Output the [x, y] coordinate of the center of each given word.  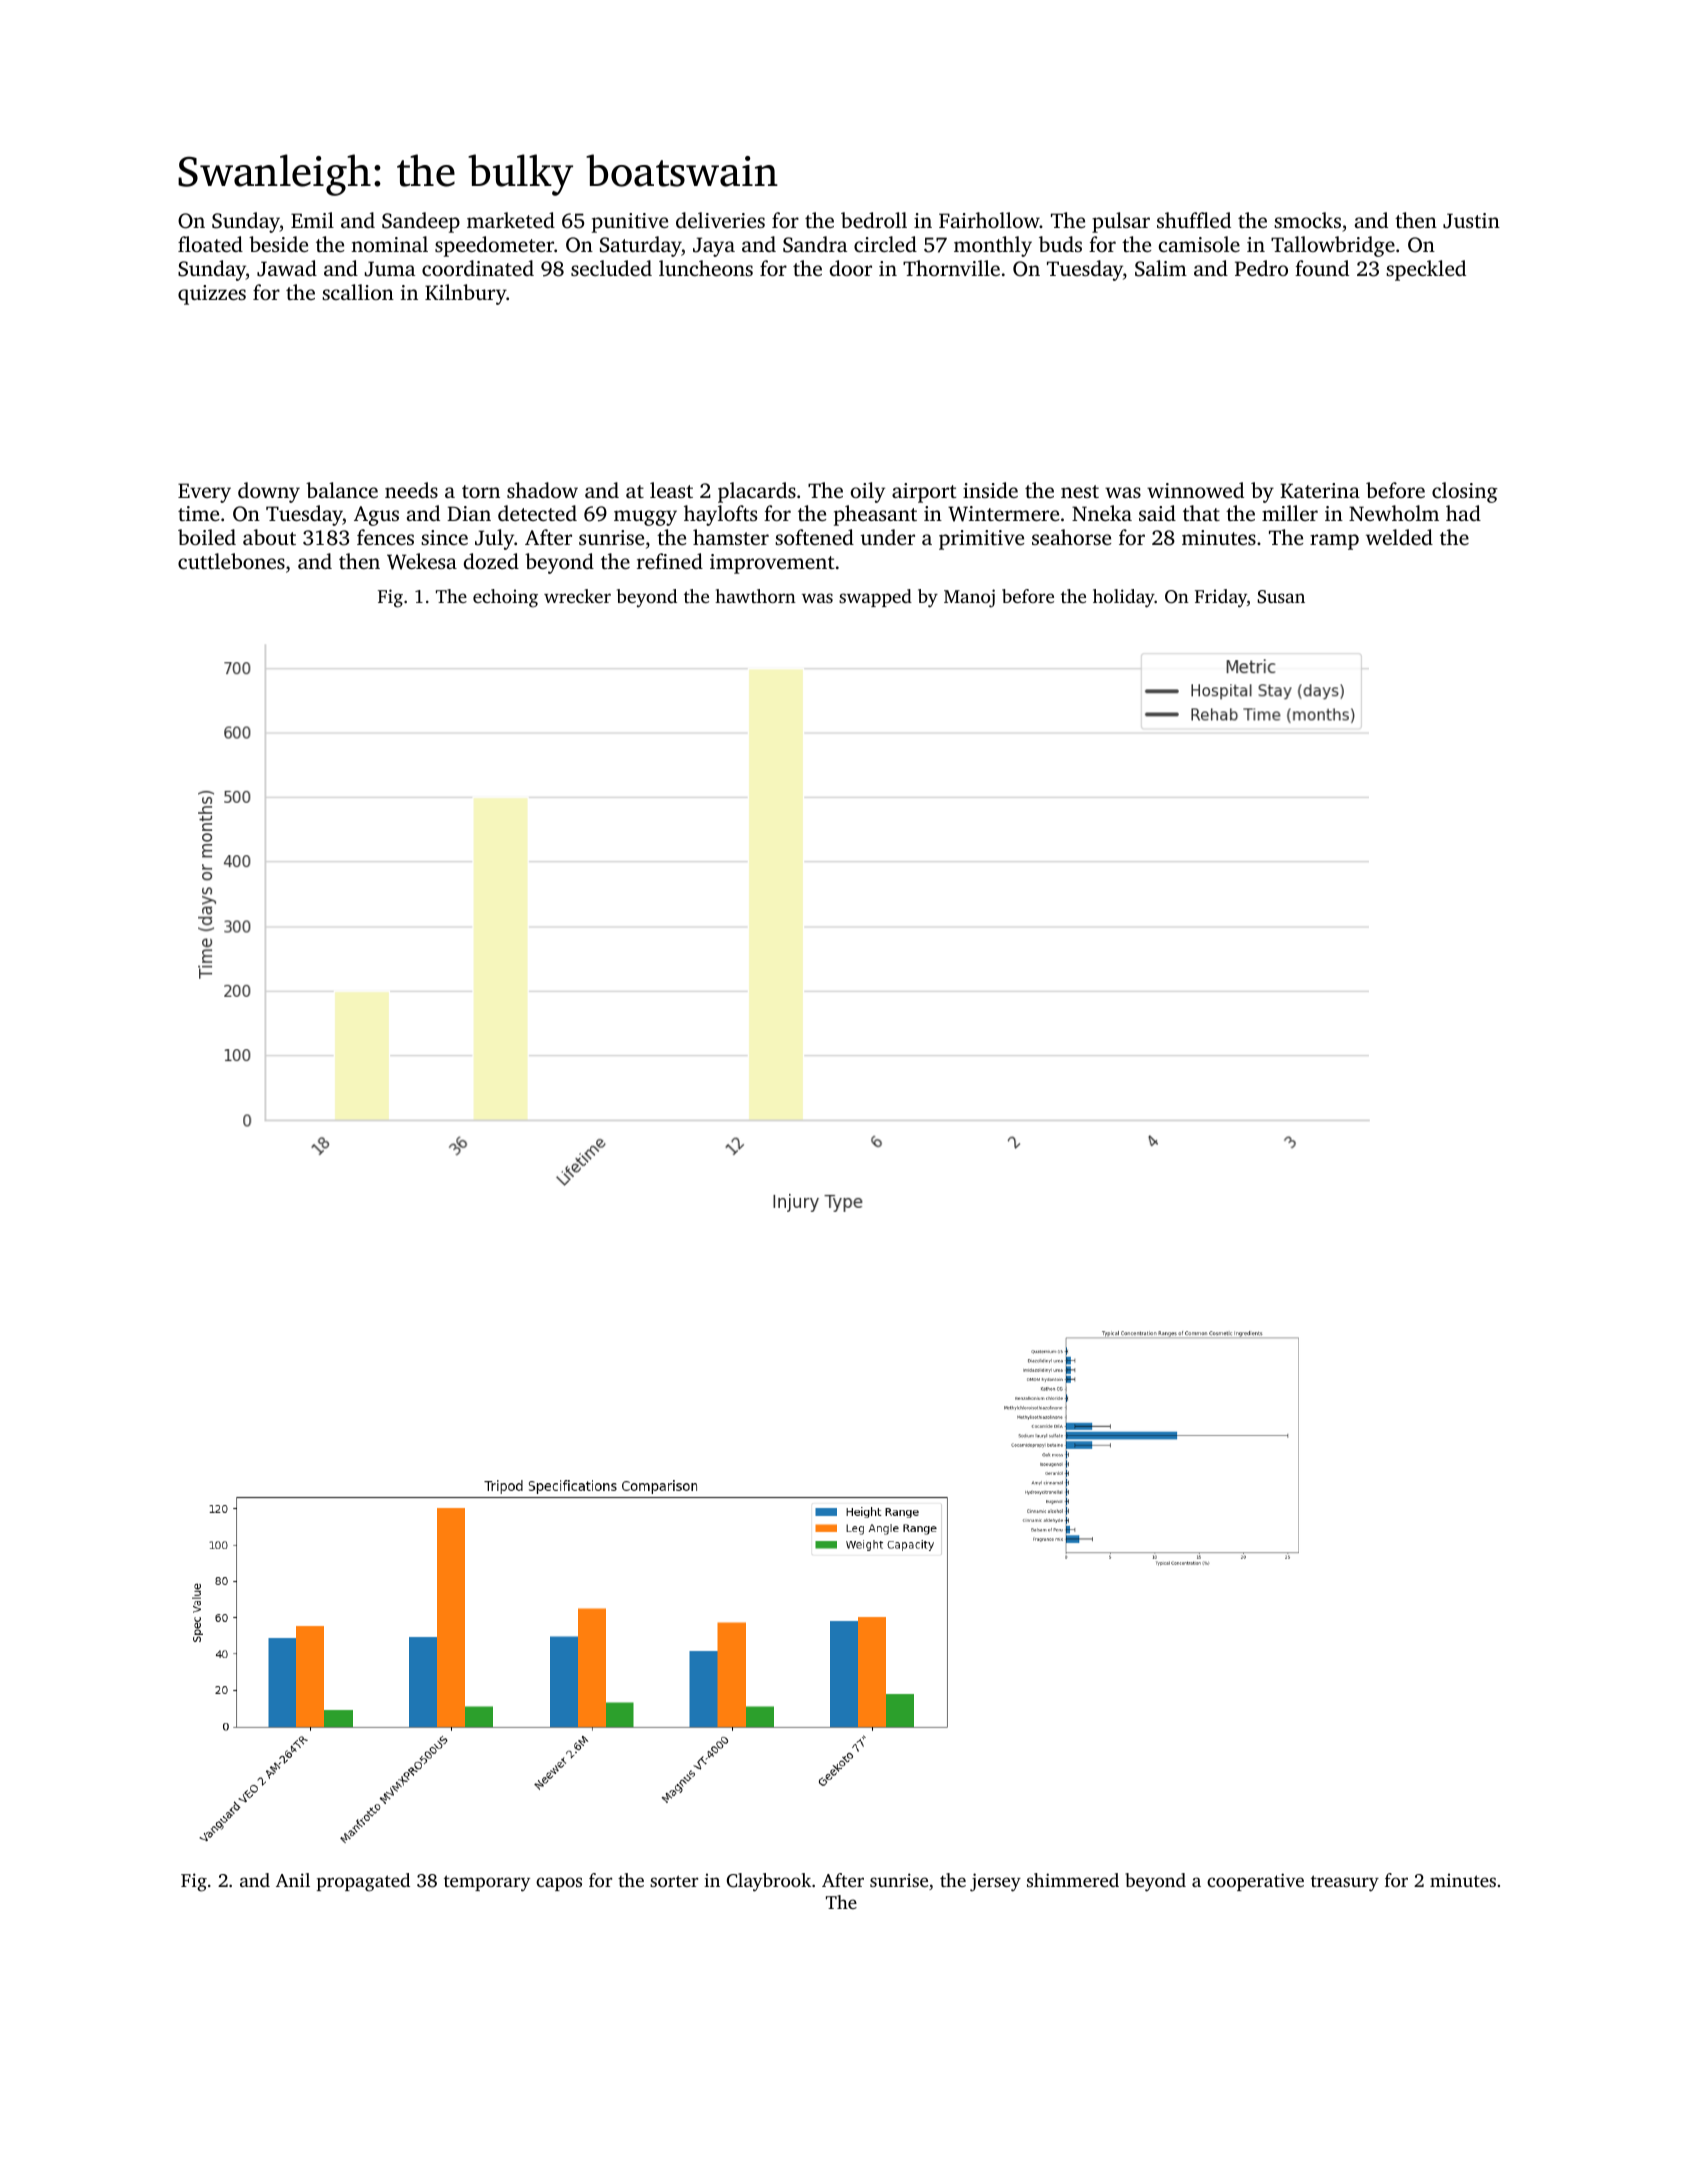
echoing [505, 598]
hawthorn [755, 596]
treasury [1345, 1883]
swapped [875, 598]
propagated [363, 1882]
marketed [511, 220]
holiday [1124, 598]
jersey [995, 1882]
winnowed [1195, 490]
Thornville [951, 268]
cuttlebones [231, 561]
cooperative [1255, 1882]
